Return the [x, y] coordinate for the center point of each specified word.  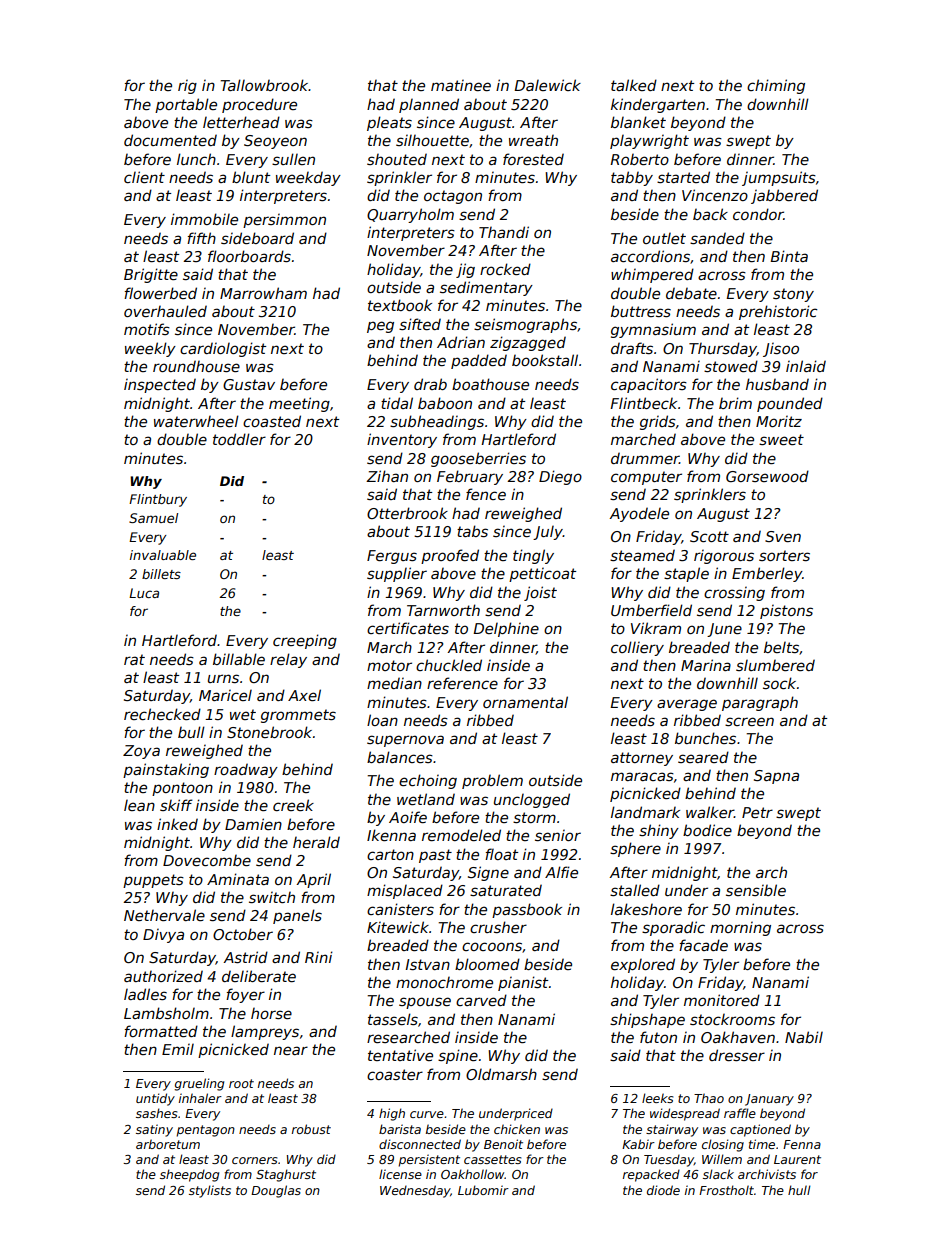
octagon [453, 197]
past [435, 856]
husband [777, 384]
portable [186, 105]
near [291, 1050]
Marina [706, 665]
